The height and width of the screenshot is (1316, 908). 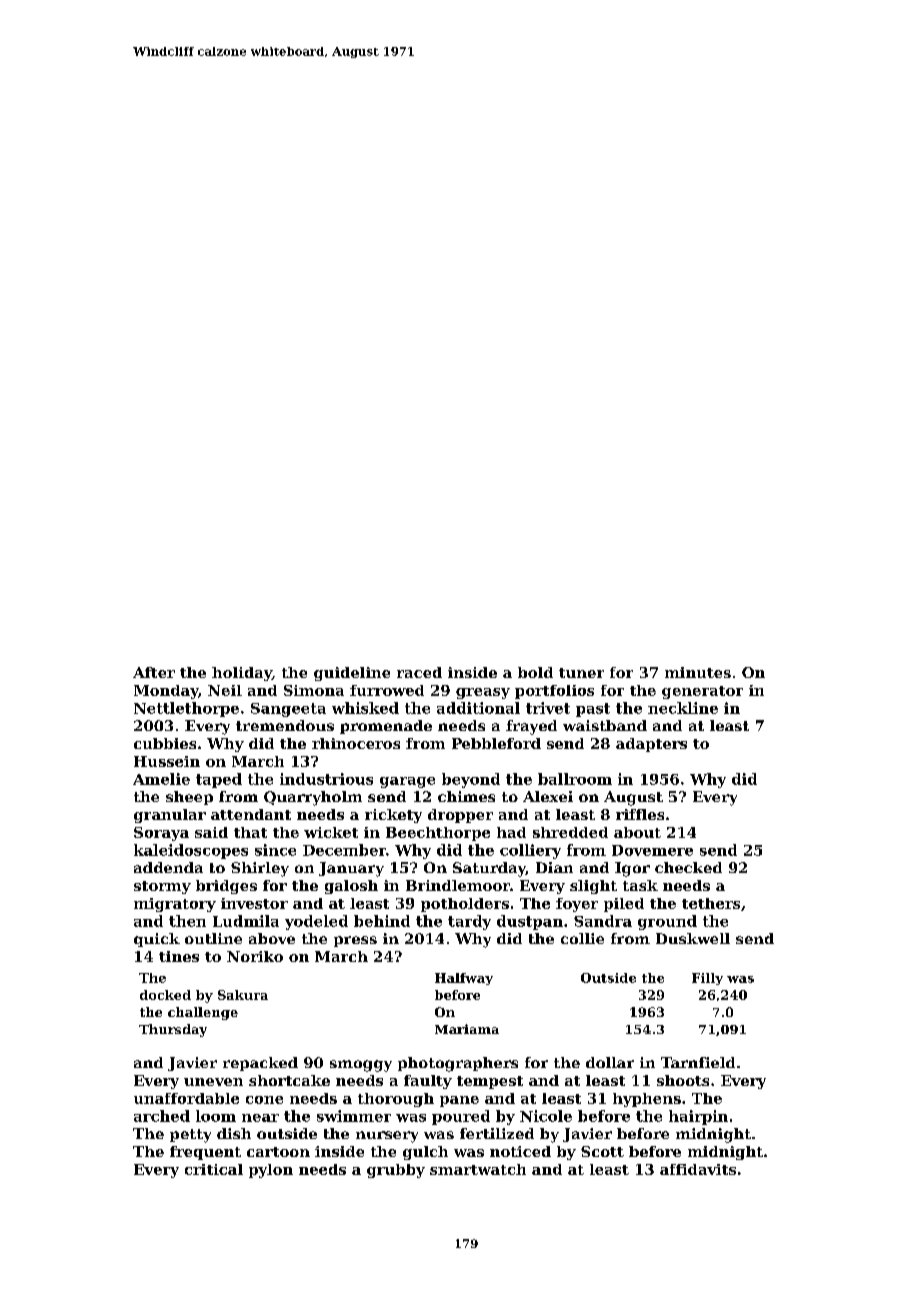 What do you see at coordinates (464, 979) in the screenshot?
I see `Halfway` at bounding box center [464, 979].
